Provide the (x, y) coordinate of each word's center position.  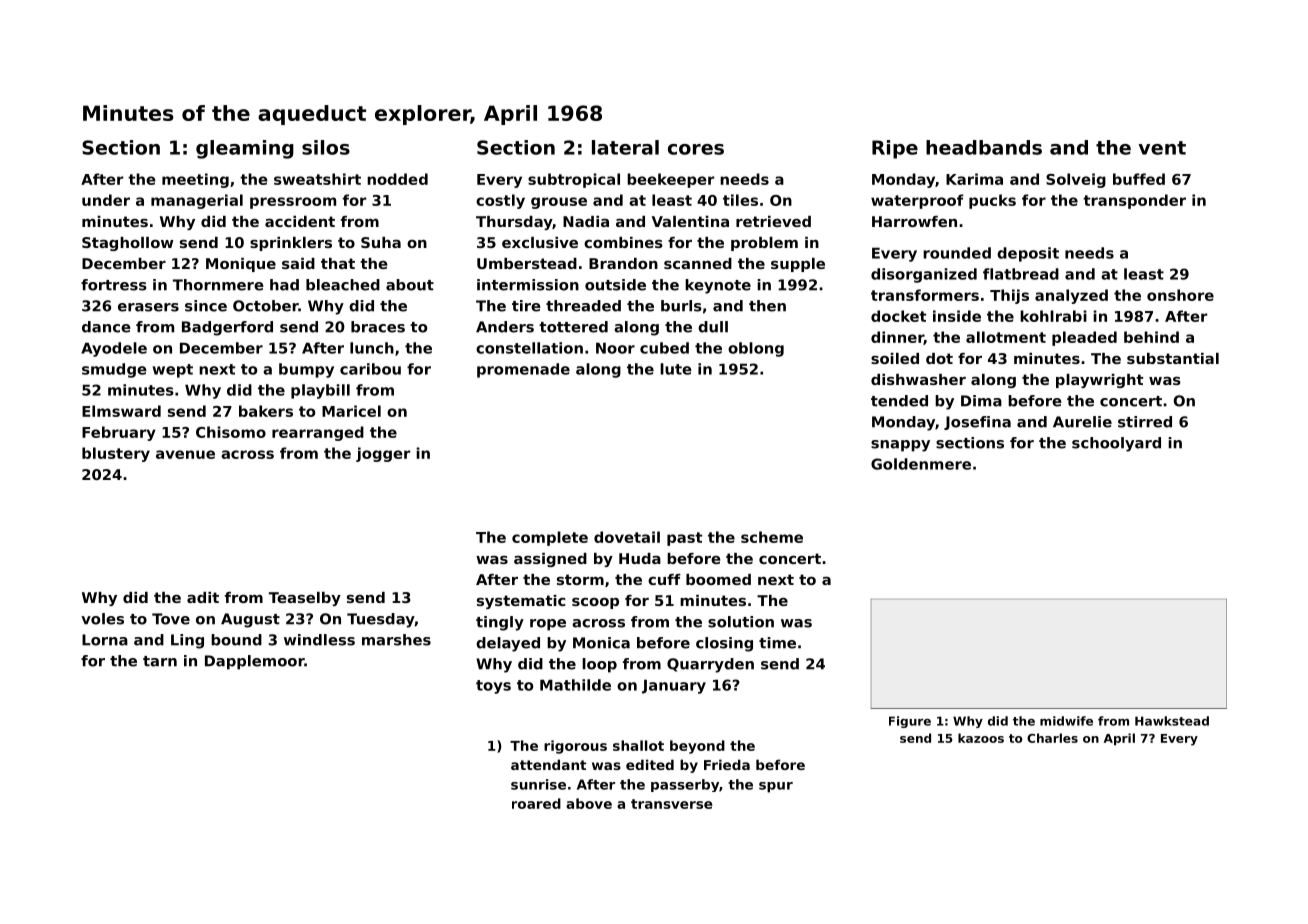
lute (676, 369)
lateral (625, 147)
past (684, 539)
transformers (925, 295)
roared (536, 803)
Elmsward (121, 411)
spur (776, 787)
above (589, 803)
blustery (116, 454)
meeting (195, 180)
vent (1162, 148)
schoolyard (1116, 444)
